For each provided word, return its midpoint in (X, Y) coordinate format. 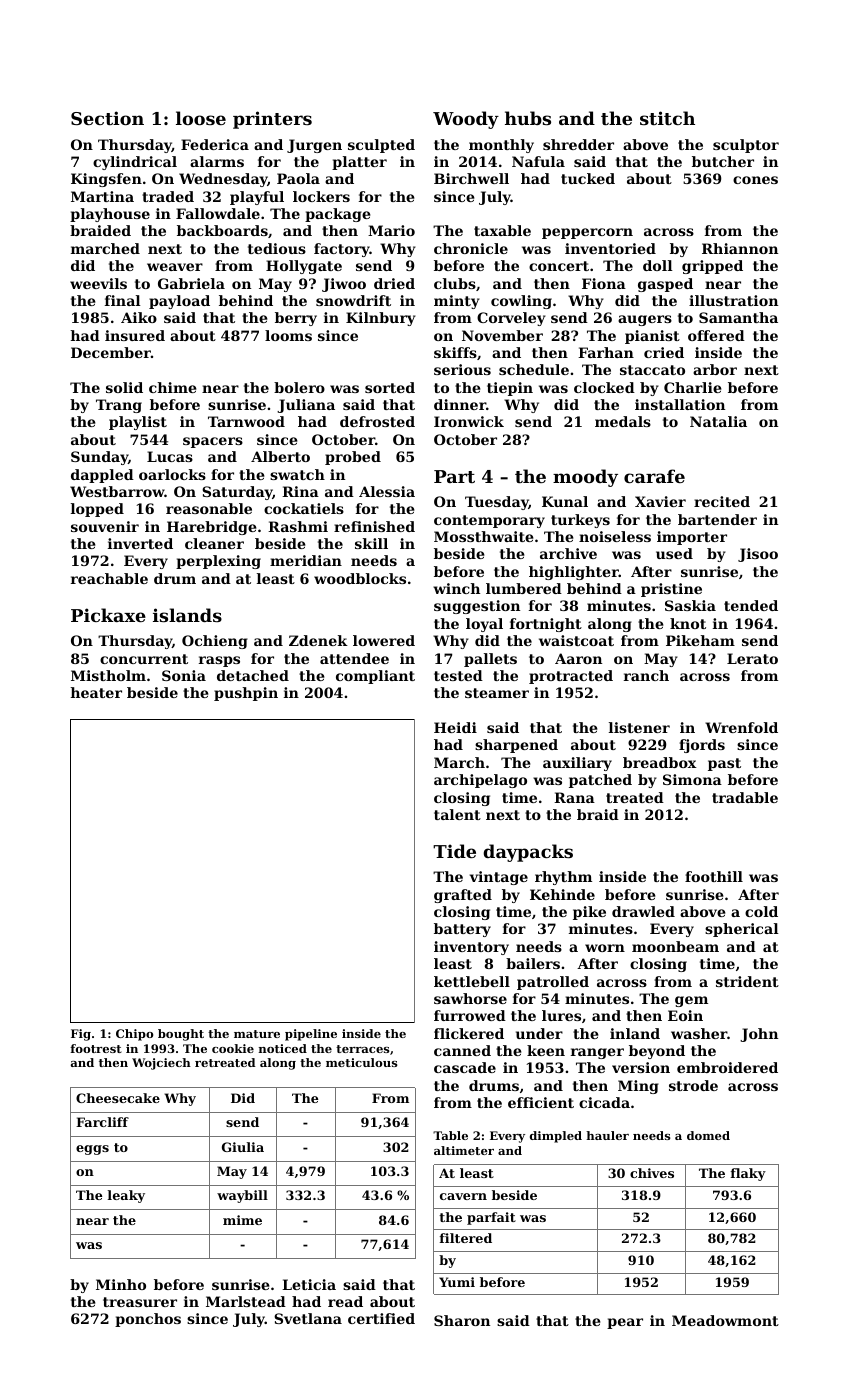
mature (257, 1034)
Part (454, 476)
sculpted (381, 146)
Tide (454, 851)
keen (546, 1050)
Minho (121, 1284)
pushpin (246, 694)
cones (755, 180)
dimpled (556, 1137)
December (111, 352)
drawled (643, 911)
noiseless (615, 536)
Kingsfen (106, 180)
